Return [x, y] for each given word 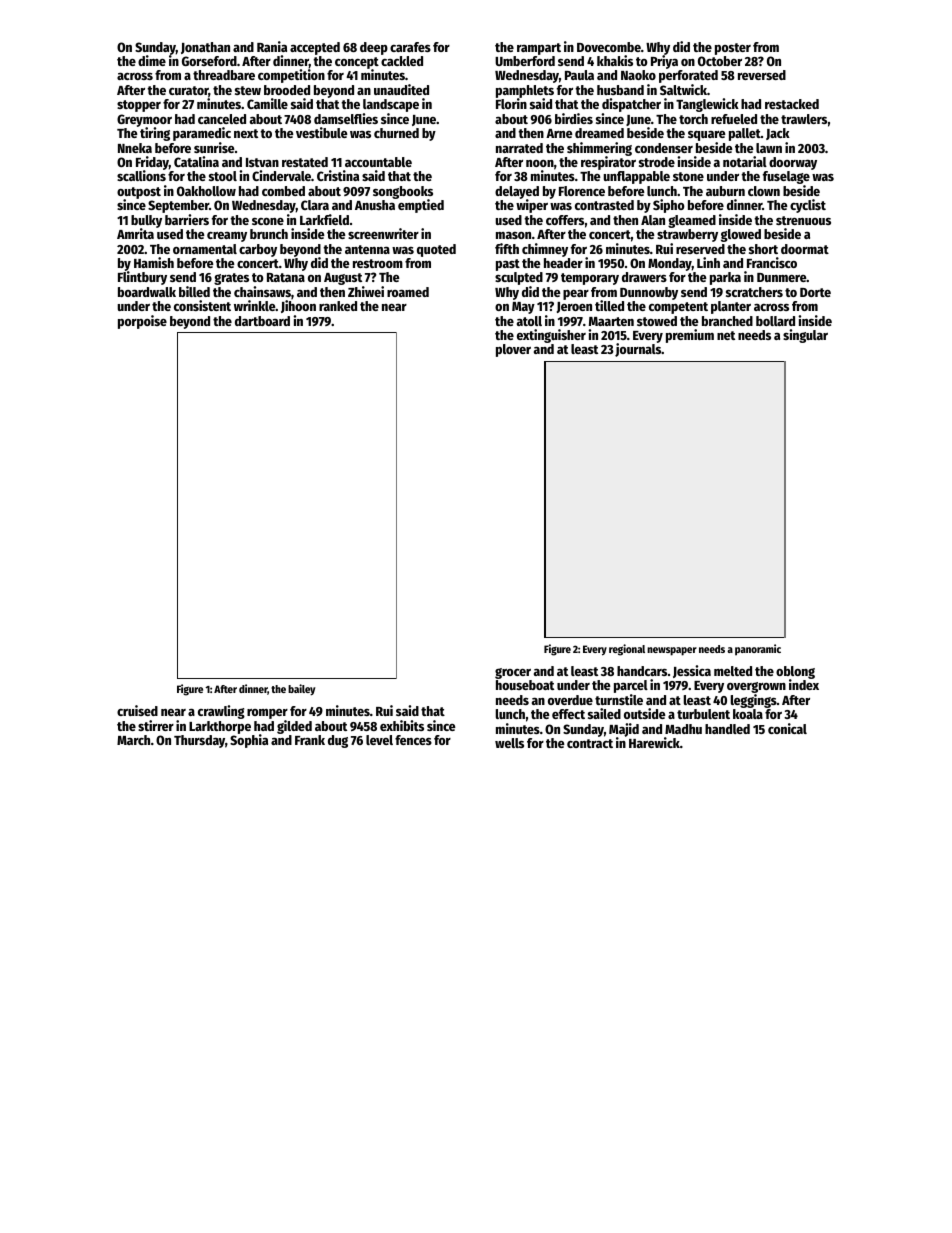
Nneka [135, 148]
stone [688, 176]
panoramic [758, 650]
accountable [378, 162]
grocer [513, 673]
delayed [517, 193]
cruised [137, 710]
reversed [762, 75]
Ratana [286, 277]
